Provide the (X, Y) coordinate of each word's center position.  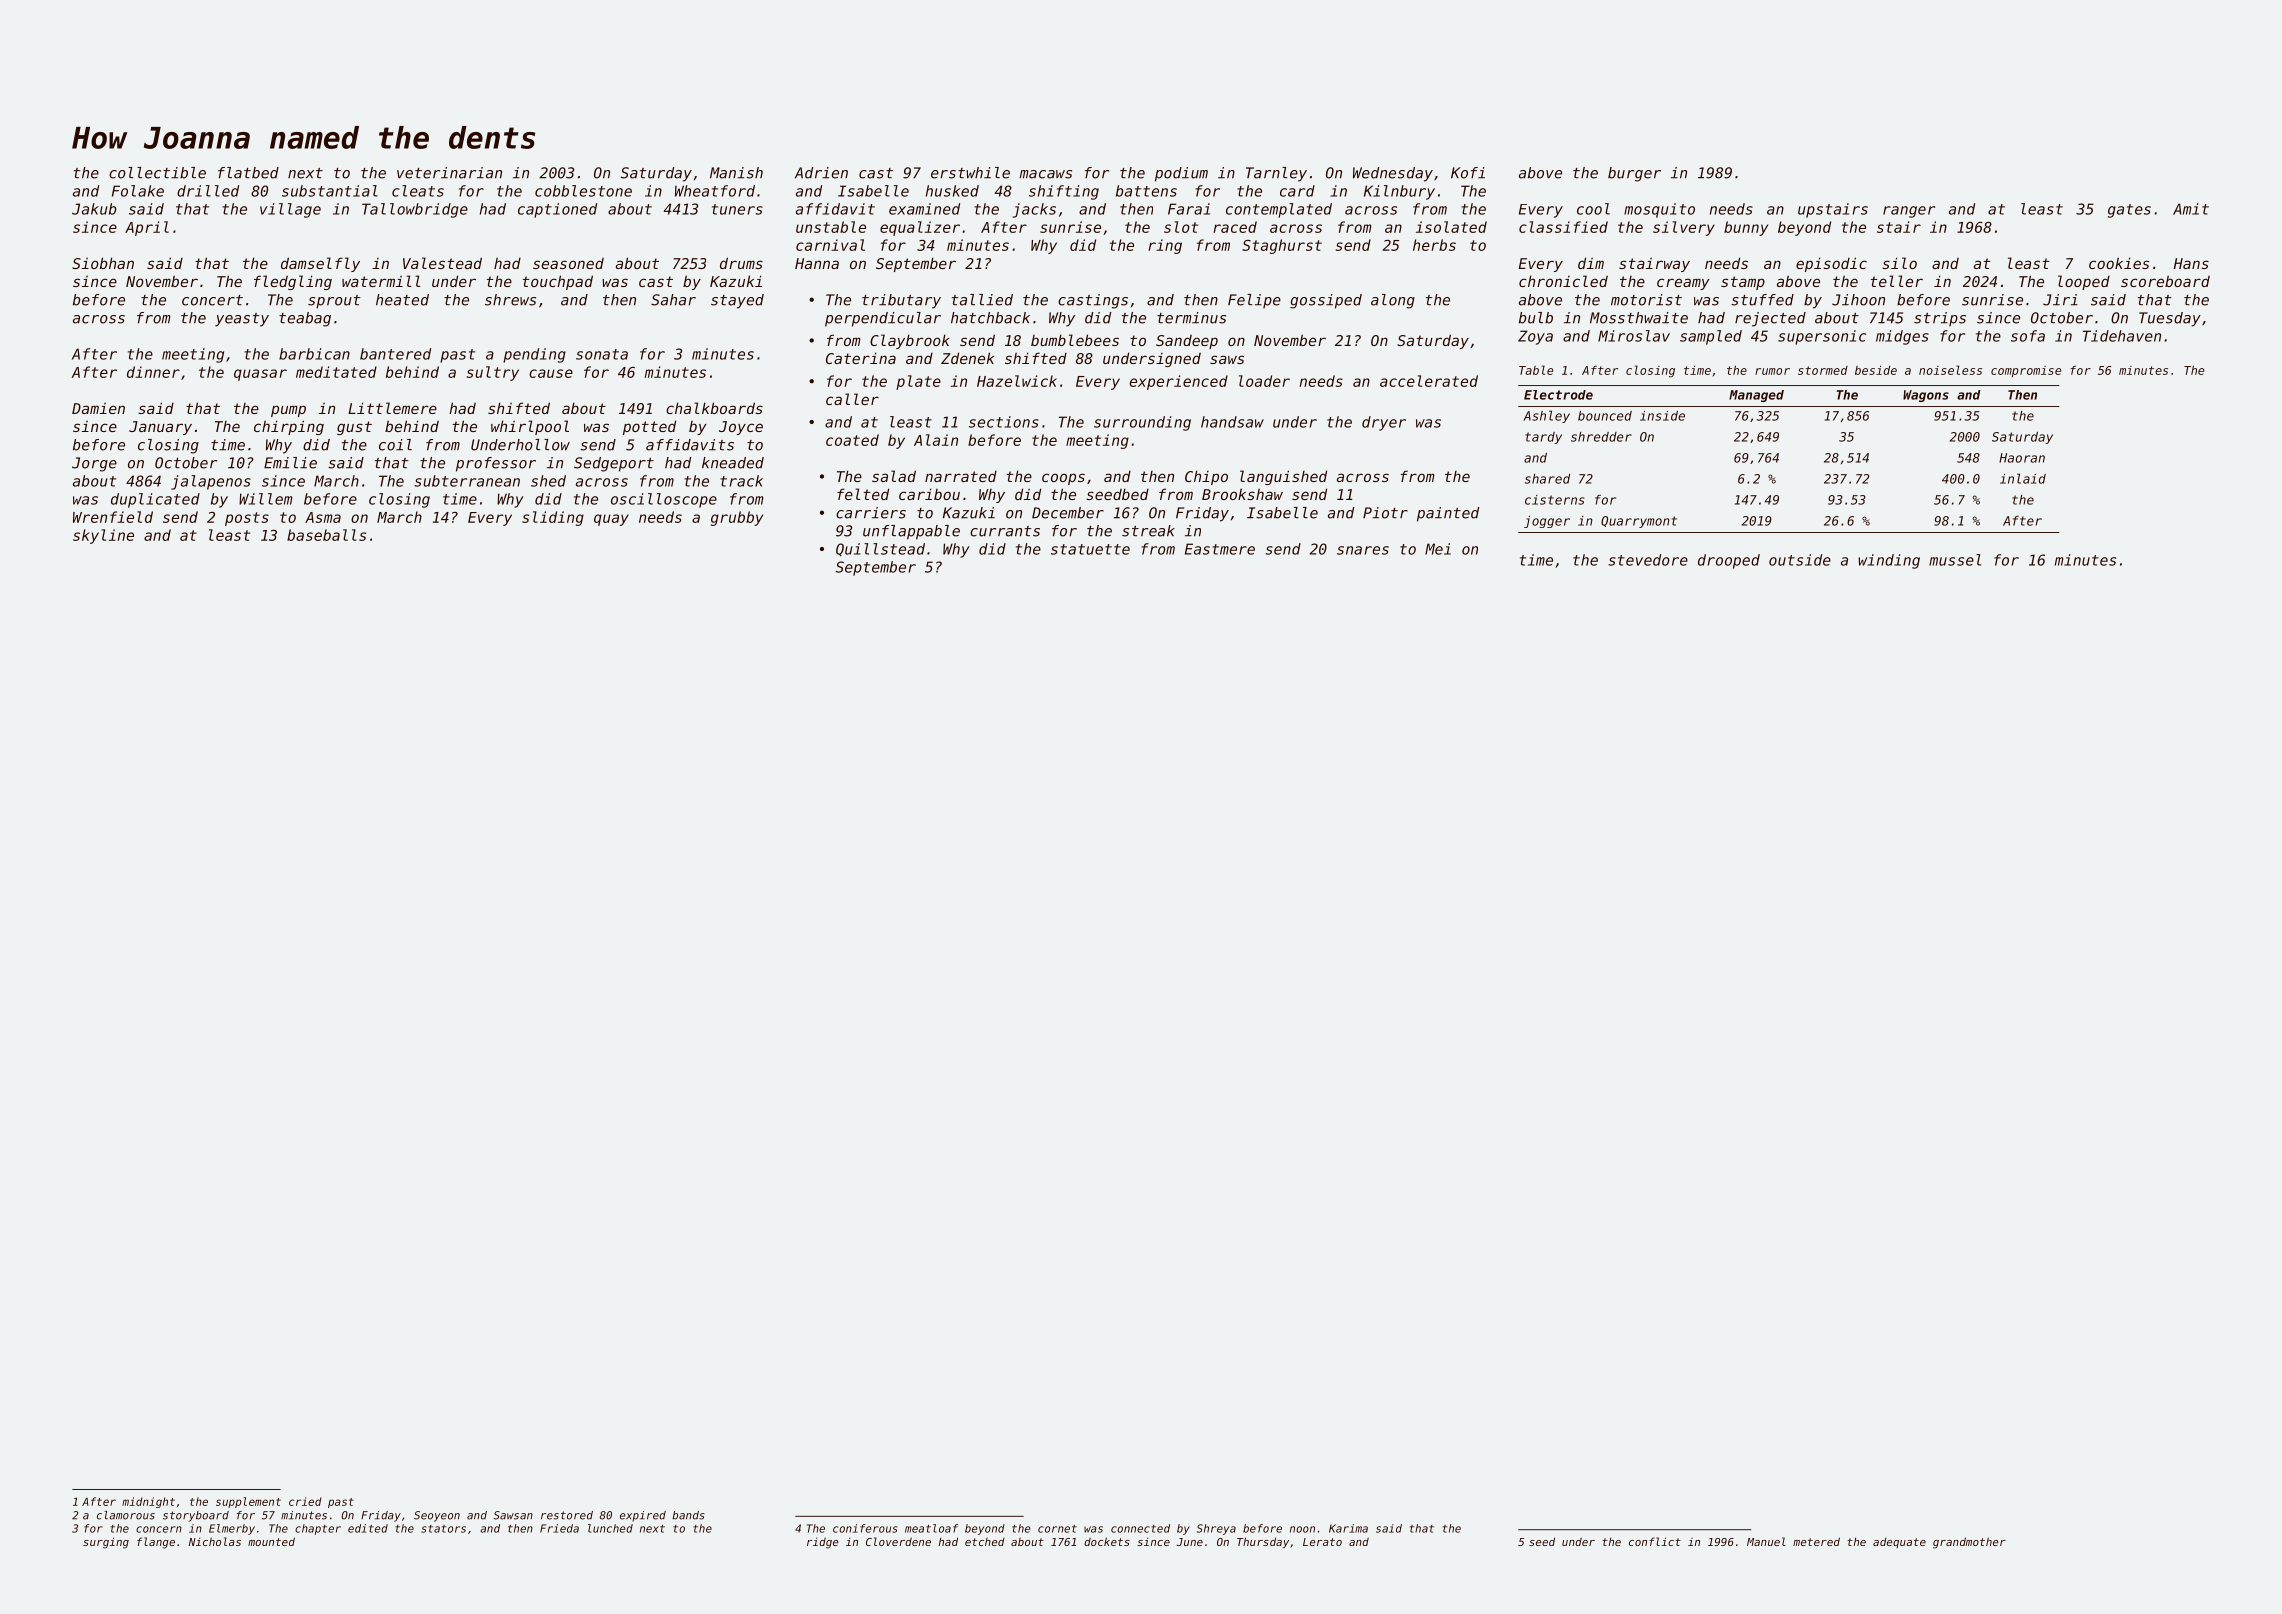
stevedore (1648, 560)
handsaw (1232, 422)
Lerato (1322, 1542)
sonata (602, 354)
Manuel (1766, 1541)
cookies (2119, 263)
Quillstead (880, 549)
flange (156, 1543)
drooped (1729, 561)
